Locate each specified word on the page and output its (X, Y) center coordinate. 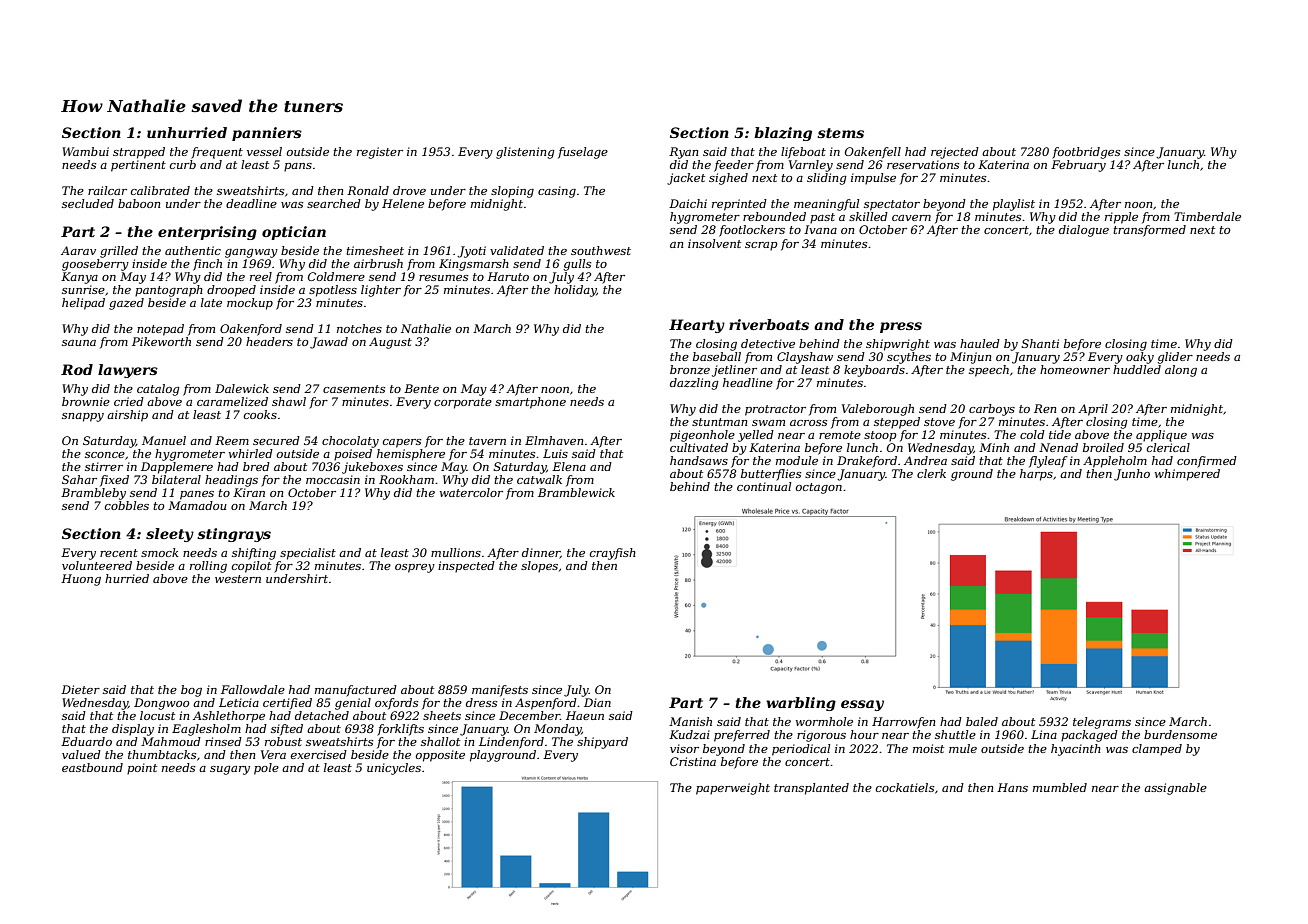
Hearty (697, 326)
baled (982, 721)
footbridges (1086, 153)
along (1181, 371)
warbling (801, 704)
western (238, 579)
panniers (267, 134)
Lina (1044, 734)
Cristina (693, 761)
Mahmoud (171, 741)
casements (354, 389)
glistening (525, 153)
